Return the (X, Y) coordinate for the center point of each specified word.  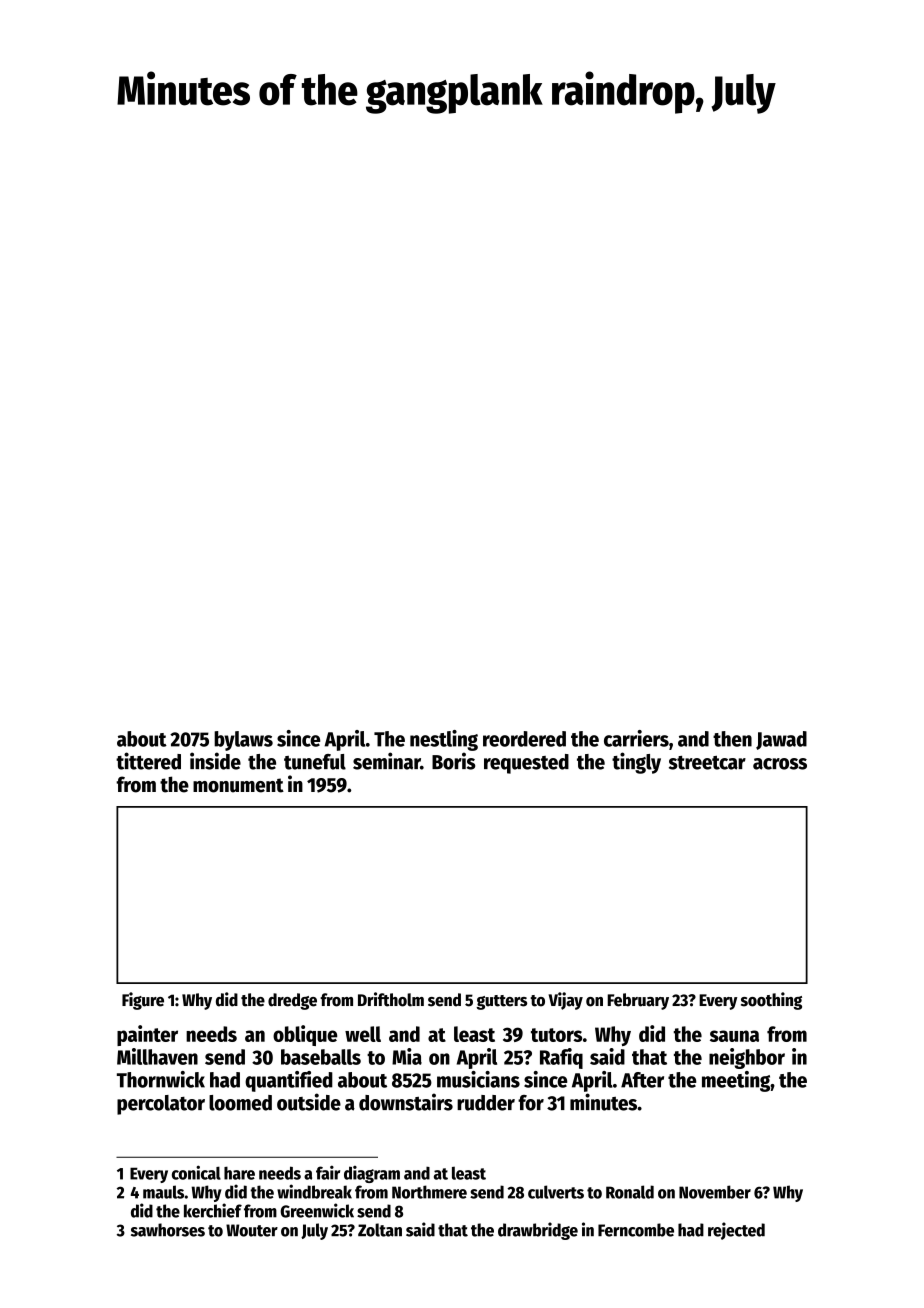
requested (526, 764)
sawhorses (168, 1230)
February (638, 1001)
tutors (556, 1035)
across (780, 764)
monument (238, 785)
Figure (143, 1001)
